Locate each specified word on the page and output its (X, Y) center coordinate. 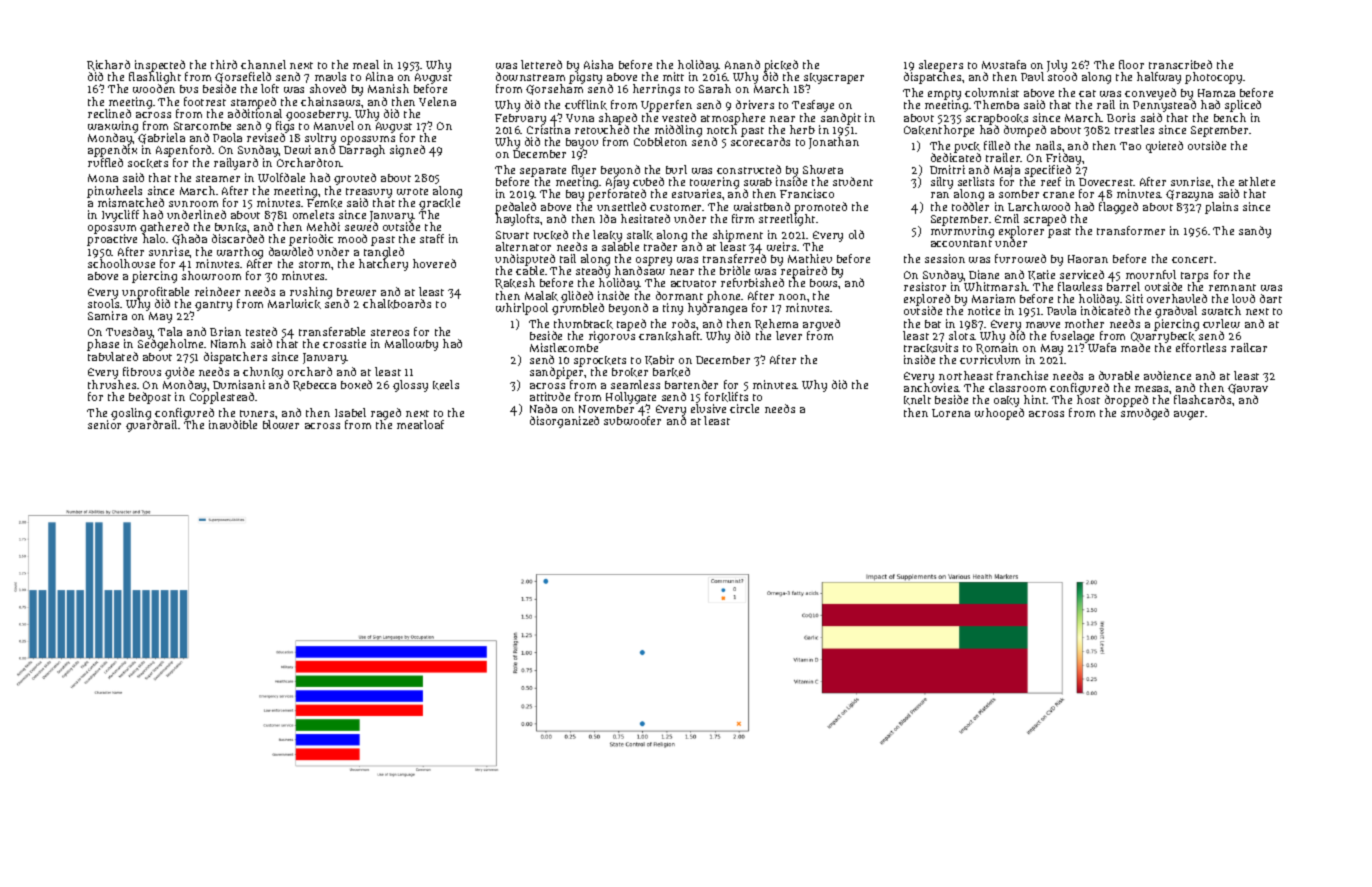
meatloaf (420, 424)
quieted (1164, 147)
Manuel (334, 126)
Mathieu (810, 258)
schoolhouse (121, 263)
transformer (1131, 230)
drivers (755, 104)
